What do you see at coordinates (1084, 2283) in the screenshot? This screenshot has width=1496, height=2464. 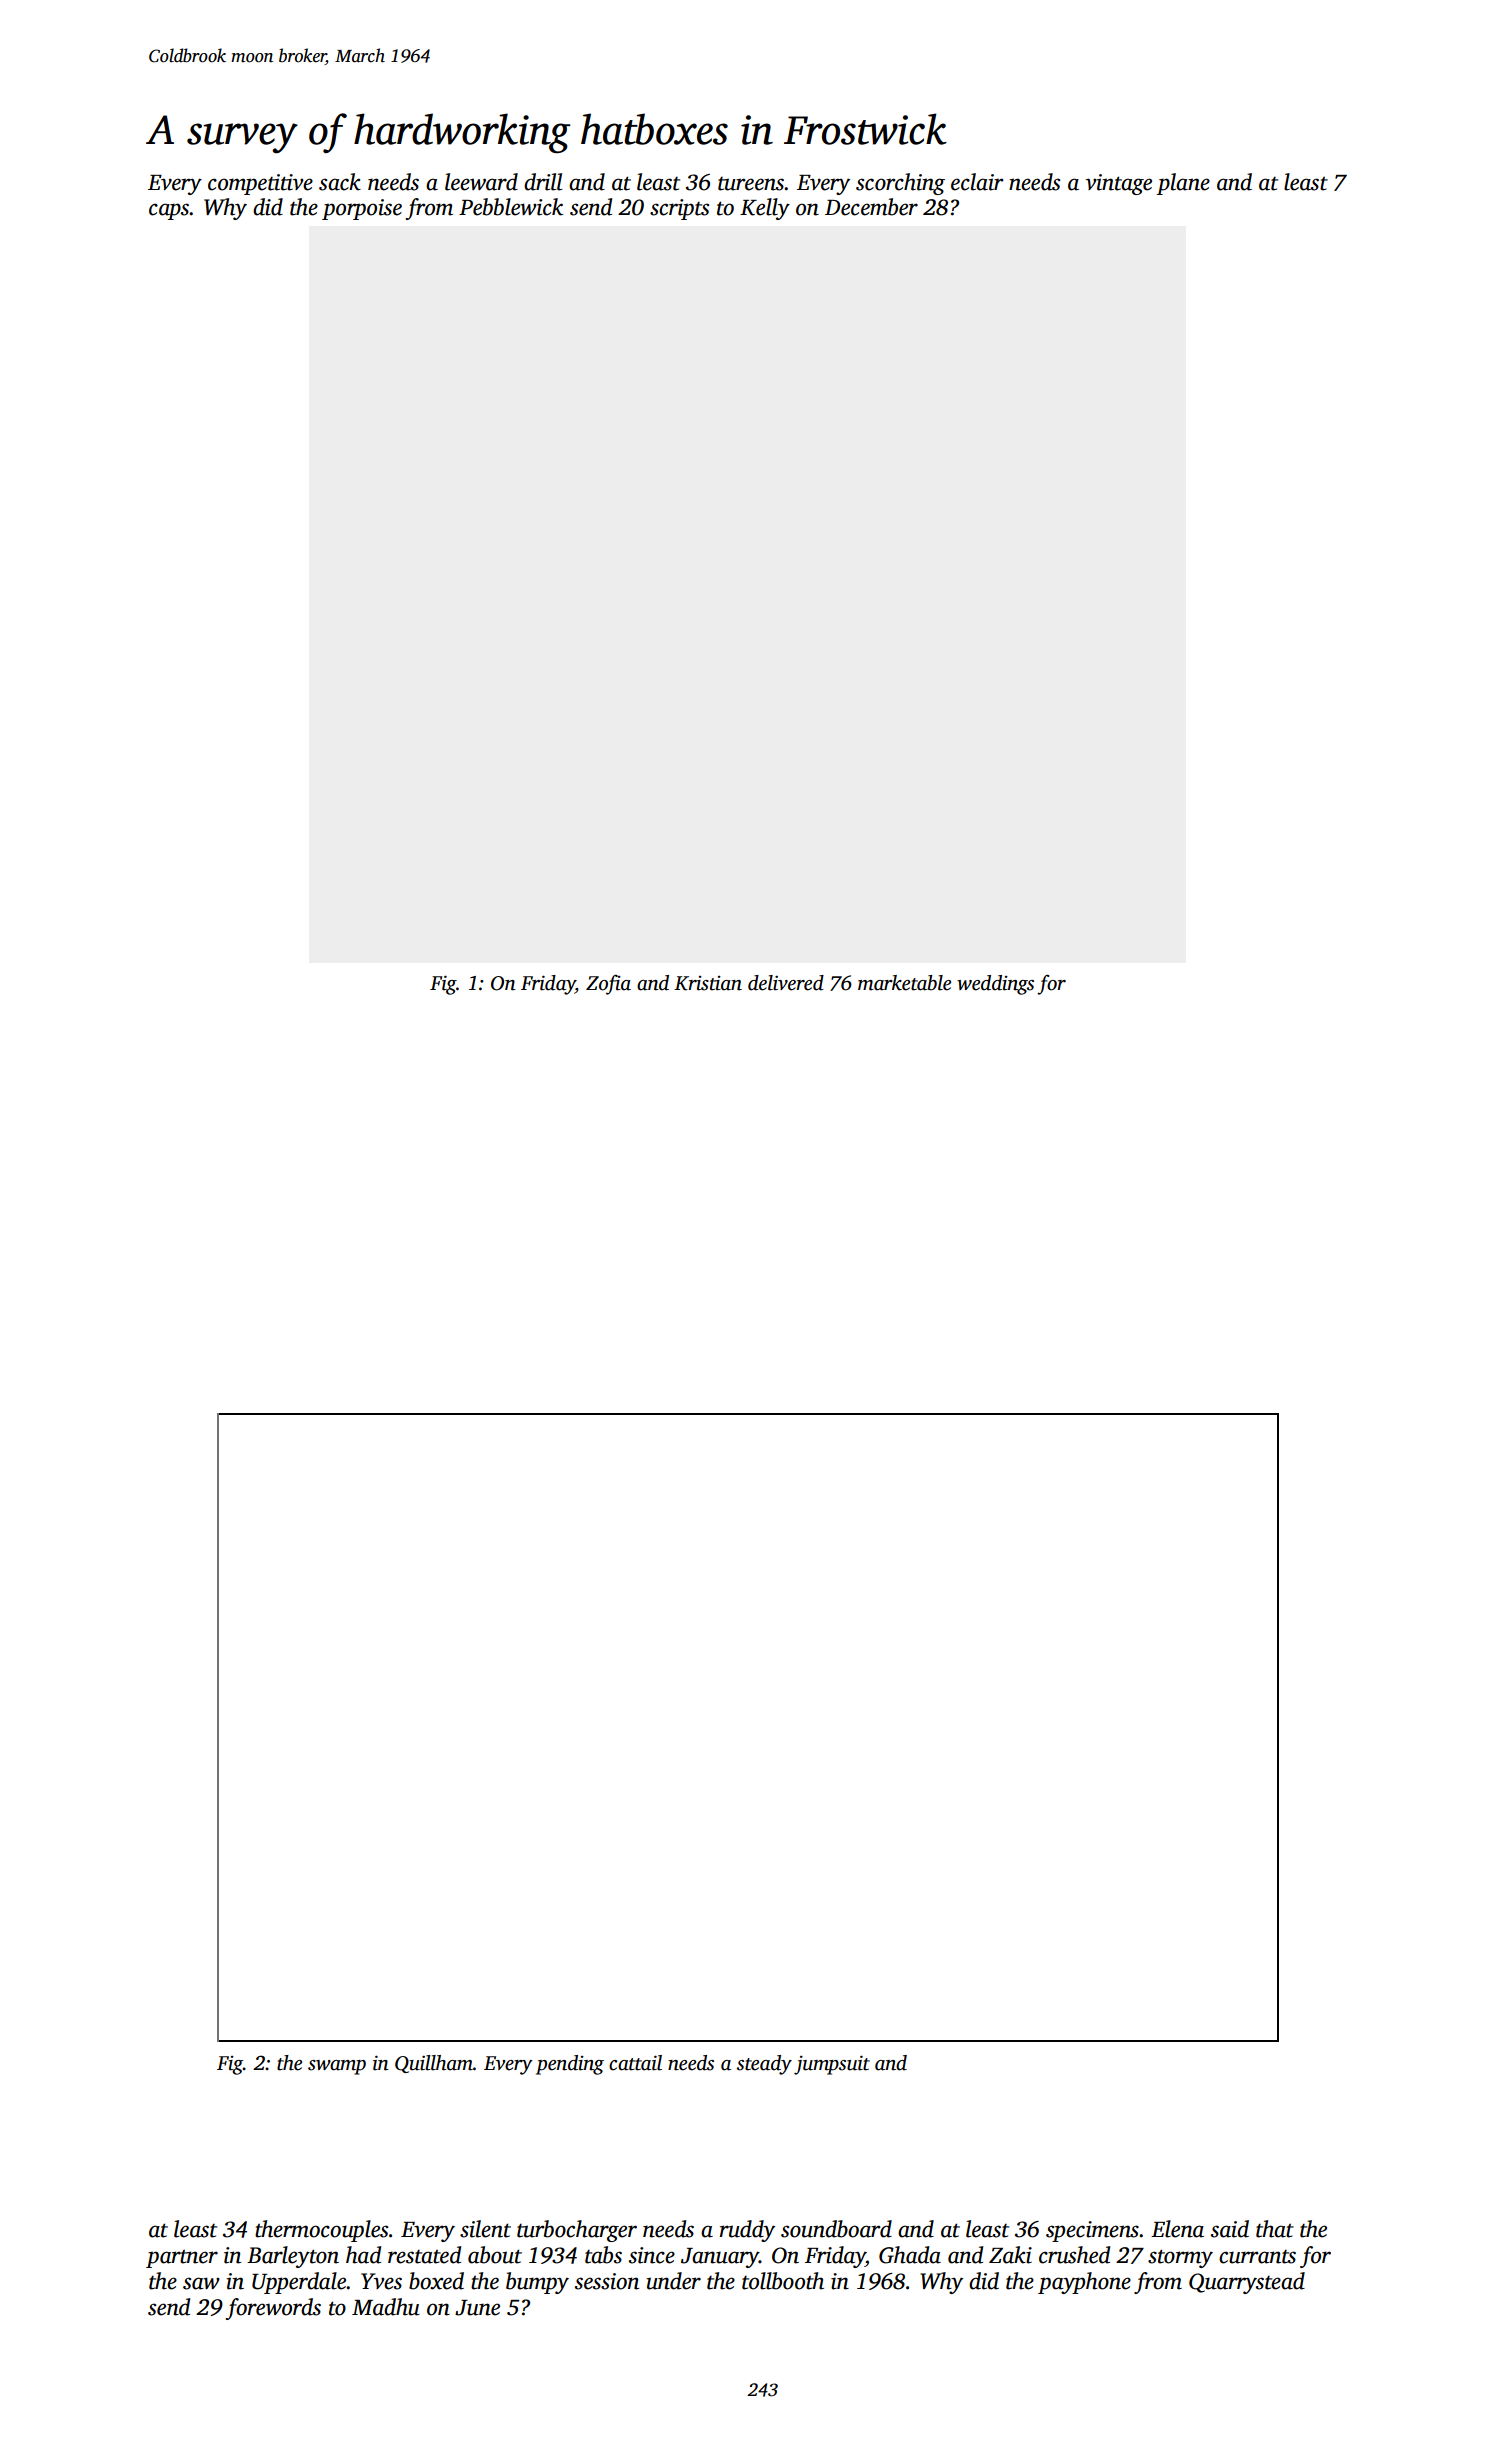 I see `payphone` at bounding box center [1084, 2283].
